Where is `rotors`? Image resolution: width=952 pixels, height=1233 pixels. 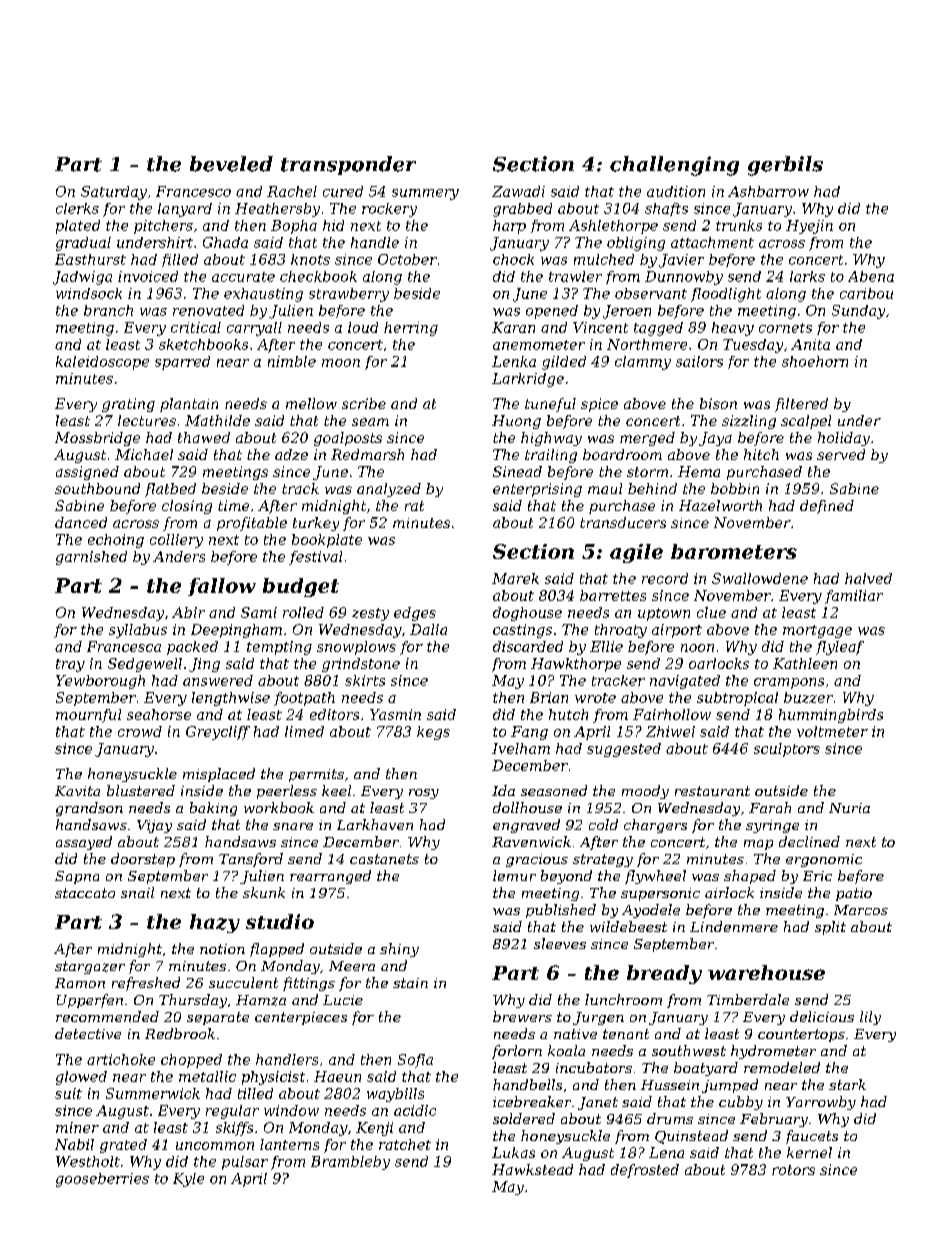 rotors is located at coordinates (793, 1170).
